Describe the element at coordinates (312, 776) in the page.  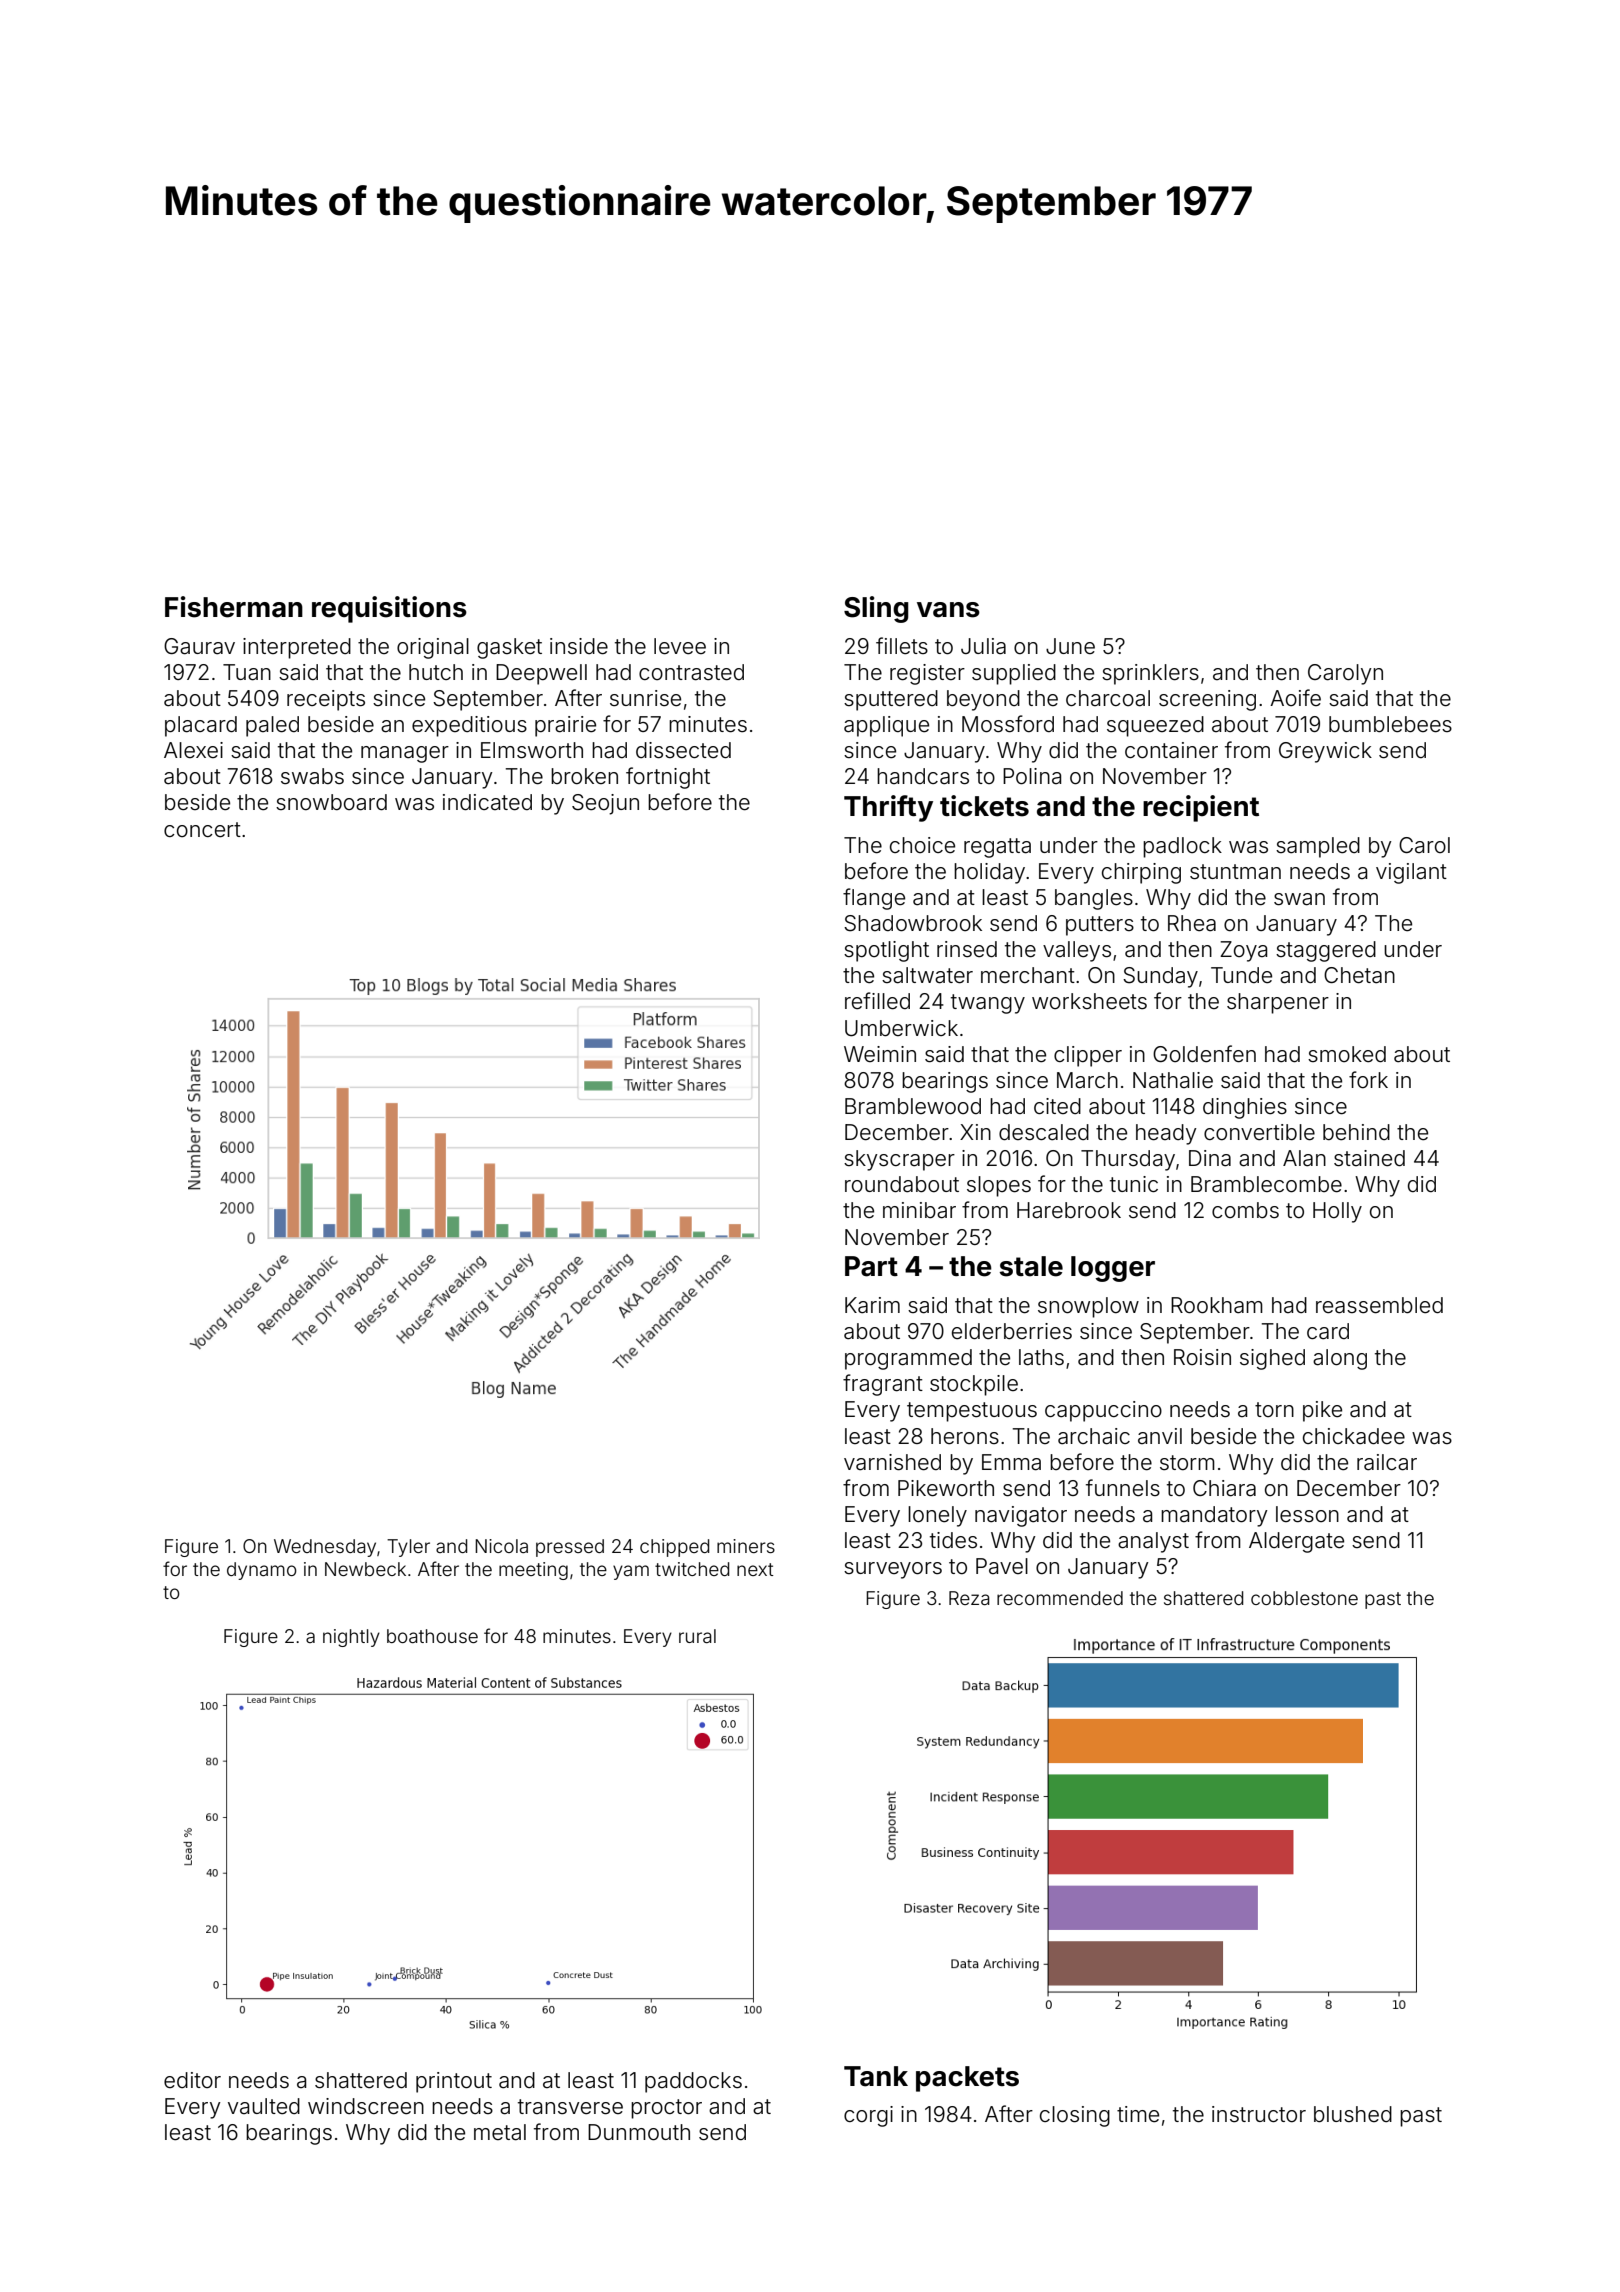
I see `swabs` at that location.
